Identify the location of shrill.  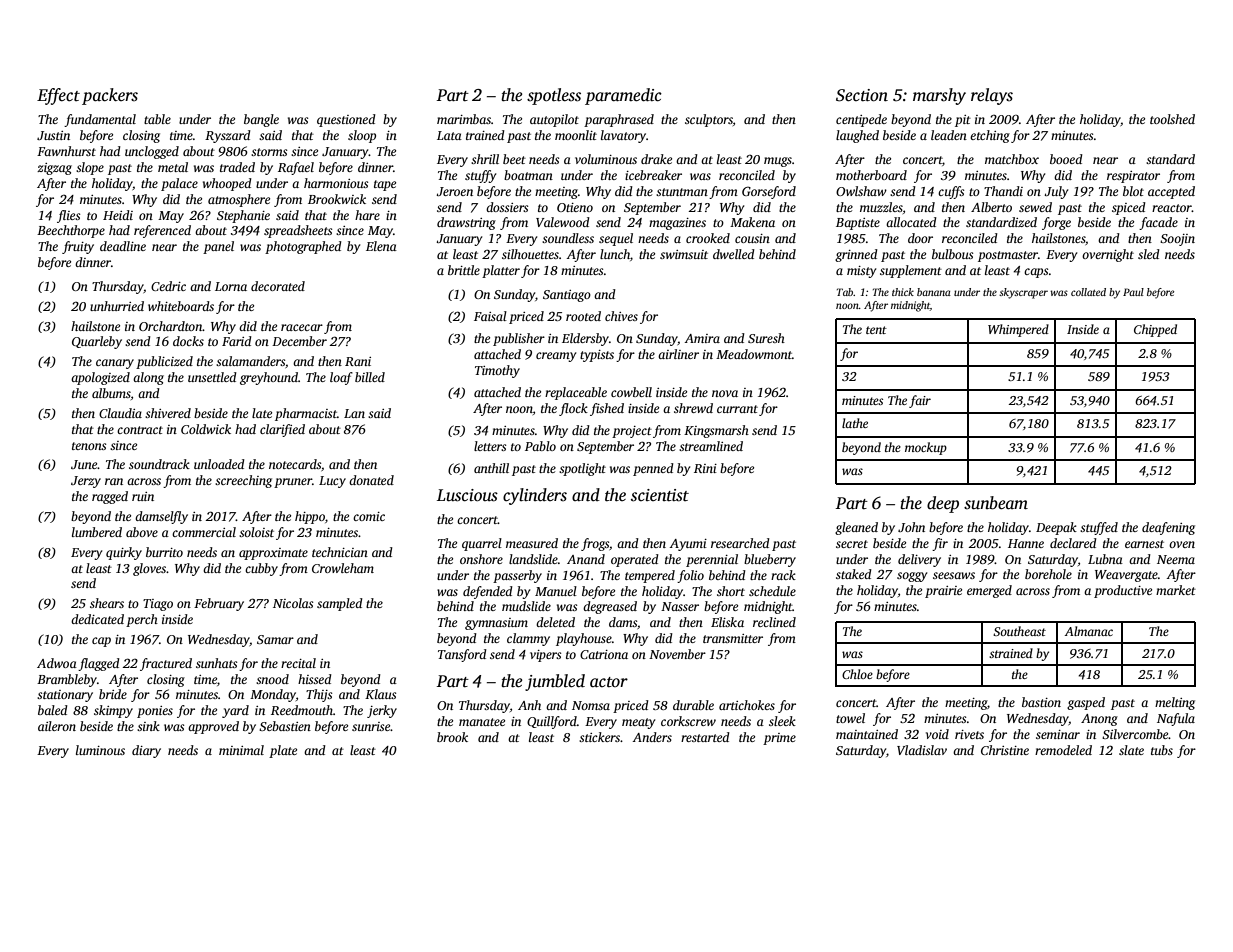
(485, 159).
